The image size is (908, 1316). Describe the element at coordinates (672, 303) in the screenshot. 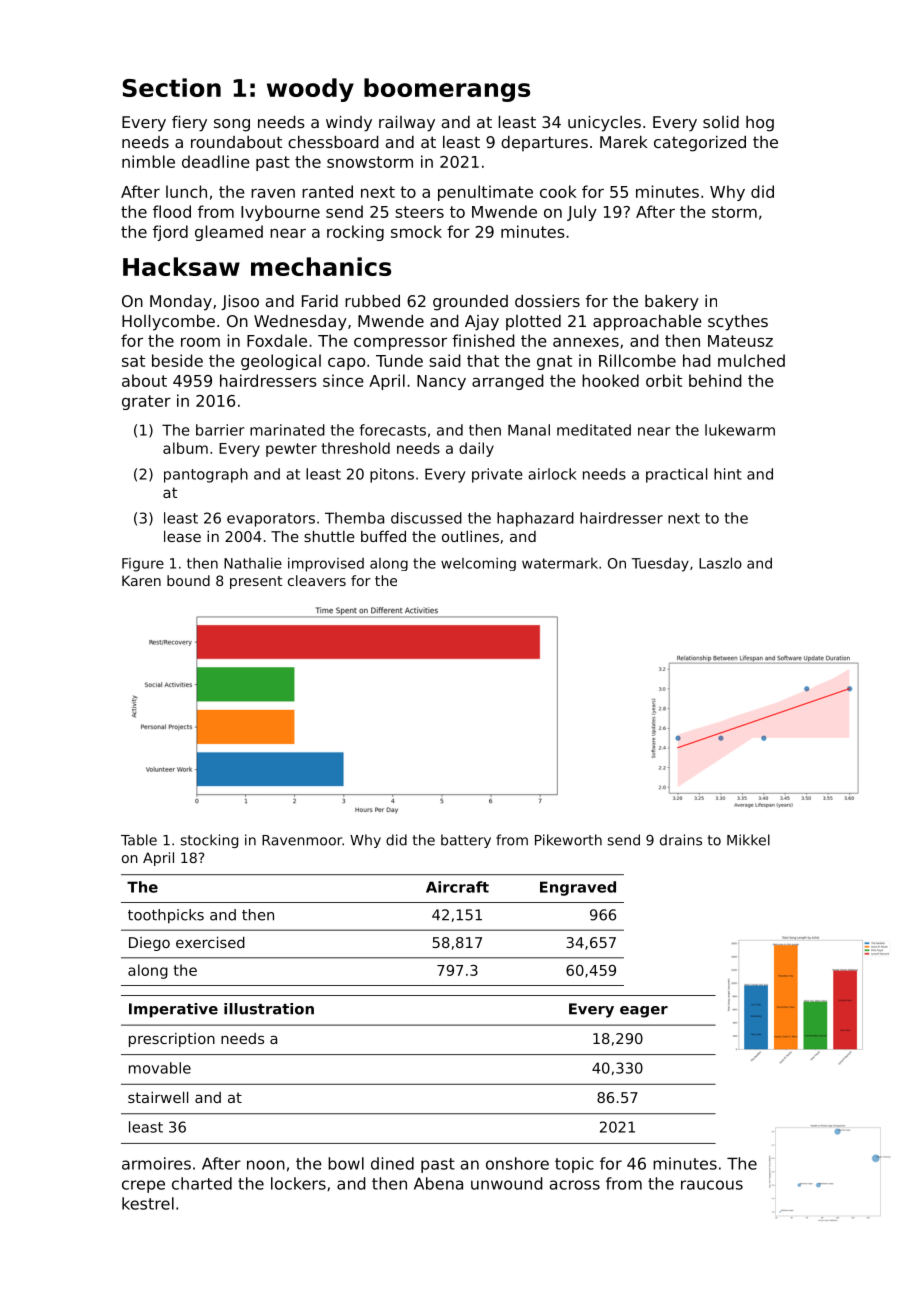

I see `bakery` at that location.
